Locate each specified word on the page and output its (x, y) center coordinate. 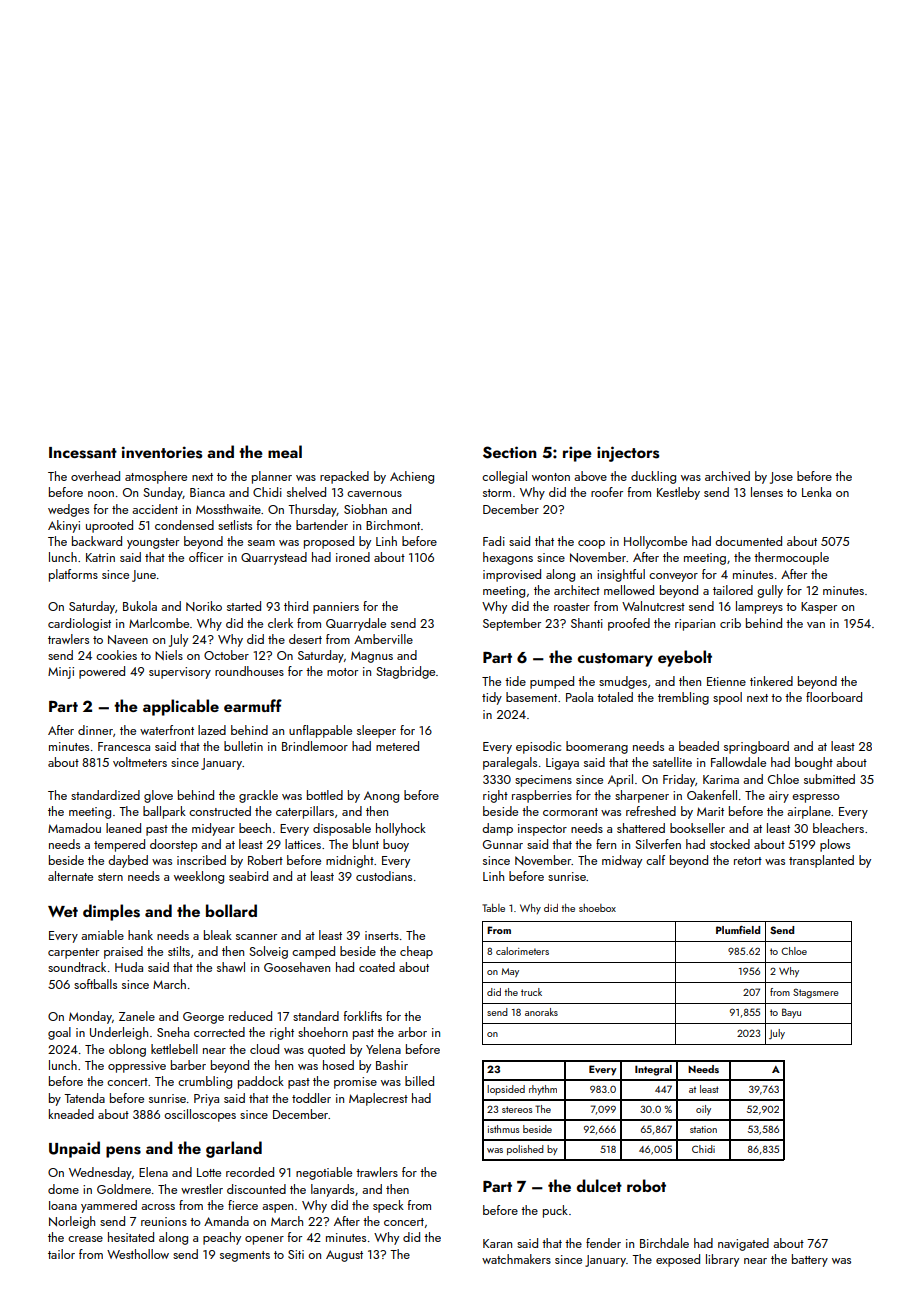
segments (245, 1256)
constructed (220, 811)
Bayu (791, 1013)
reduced (250, 1016)
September (512, 624)
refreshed (651, 811)
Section (510, 452)
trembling (683, 698)
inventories (162, 452)
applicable (181, 707)
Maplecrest (378, 1099)
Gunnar (503, 844)
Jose (781, 478)
